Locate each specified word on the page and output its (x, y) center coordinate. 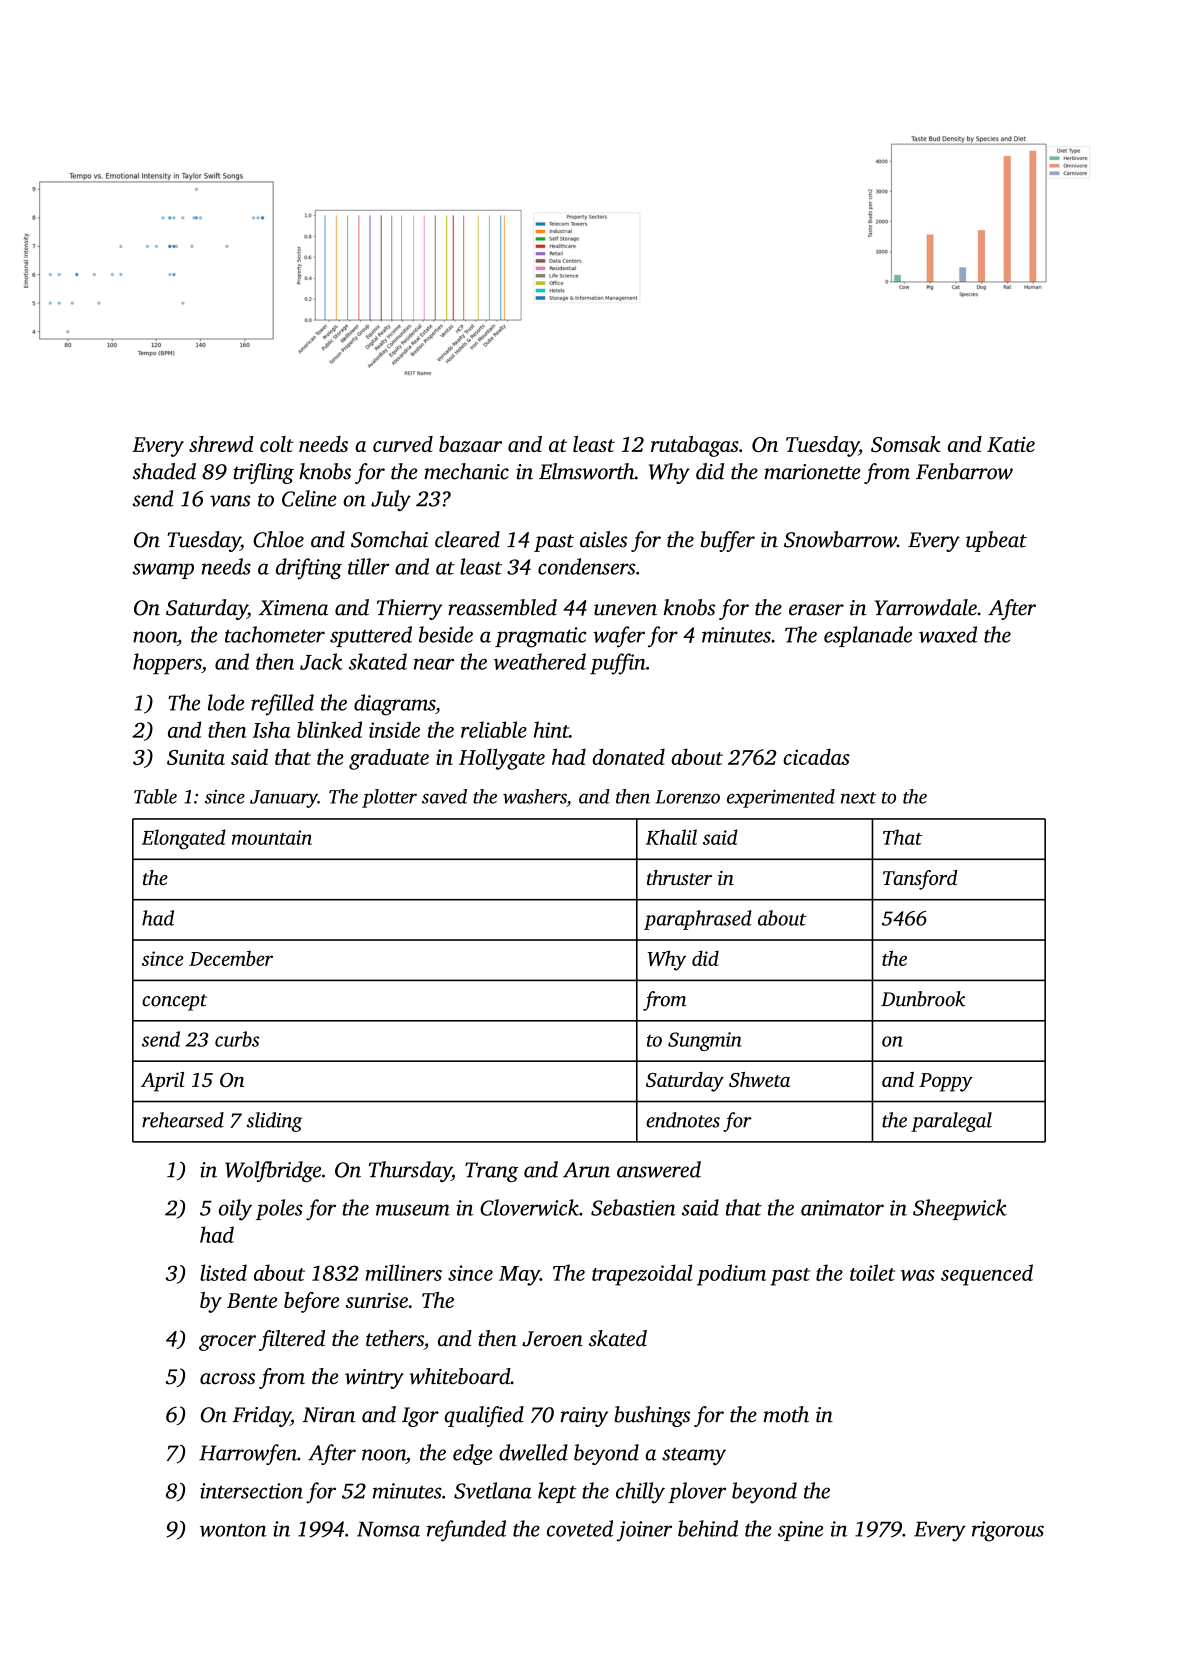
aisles (603, 539)
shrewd (221, 444)
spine (800, 1531)
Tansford (920, 880)
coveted (580, 1528)
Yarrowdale (926, 607)
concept (174, 1002)
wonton (233, 1530)
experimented (781, 798)
